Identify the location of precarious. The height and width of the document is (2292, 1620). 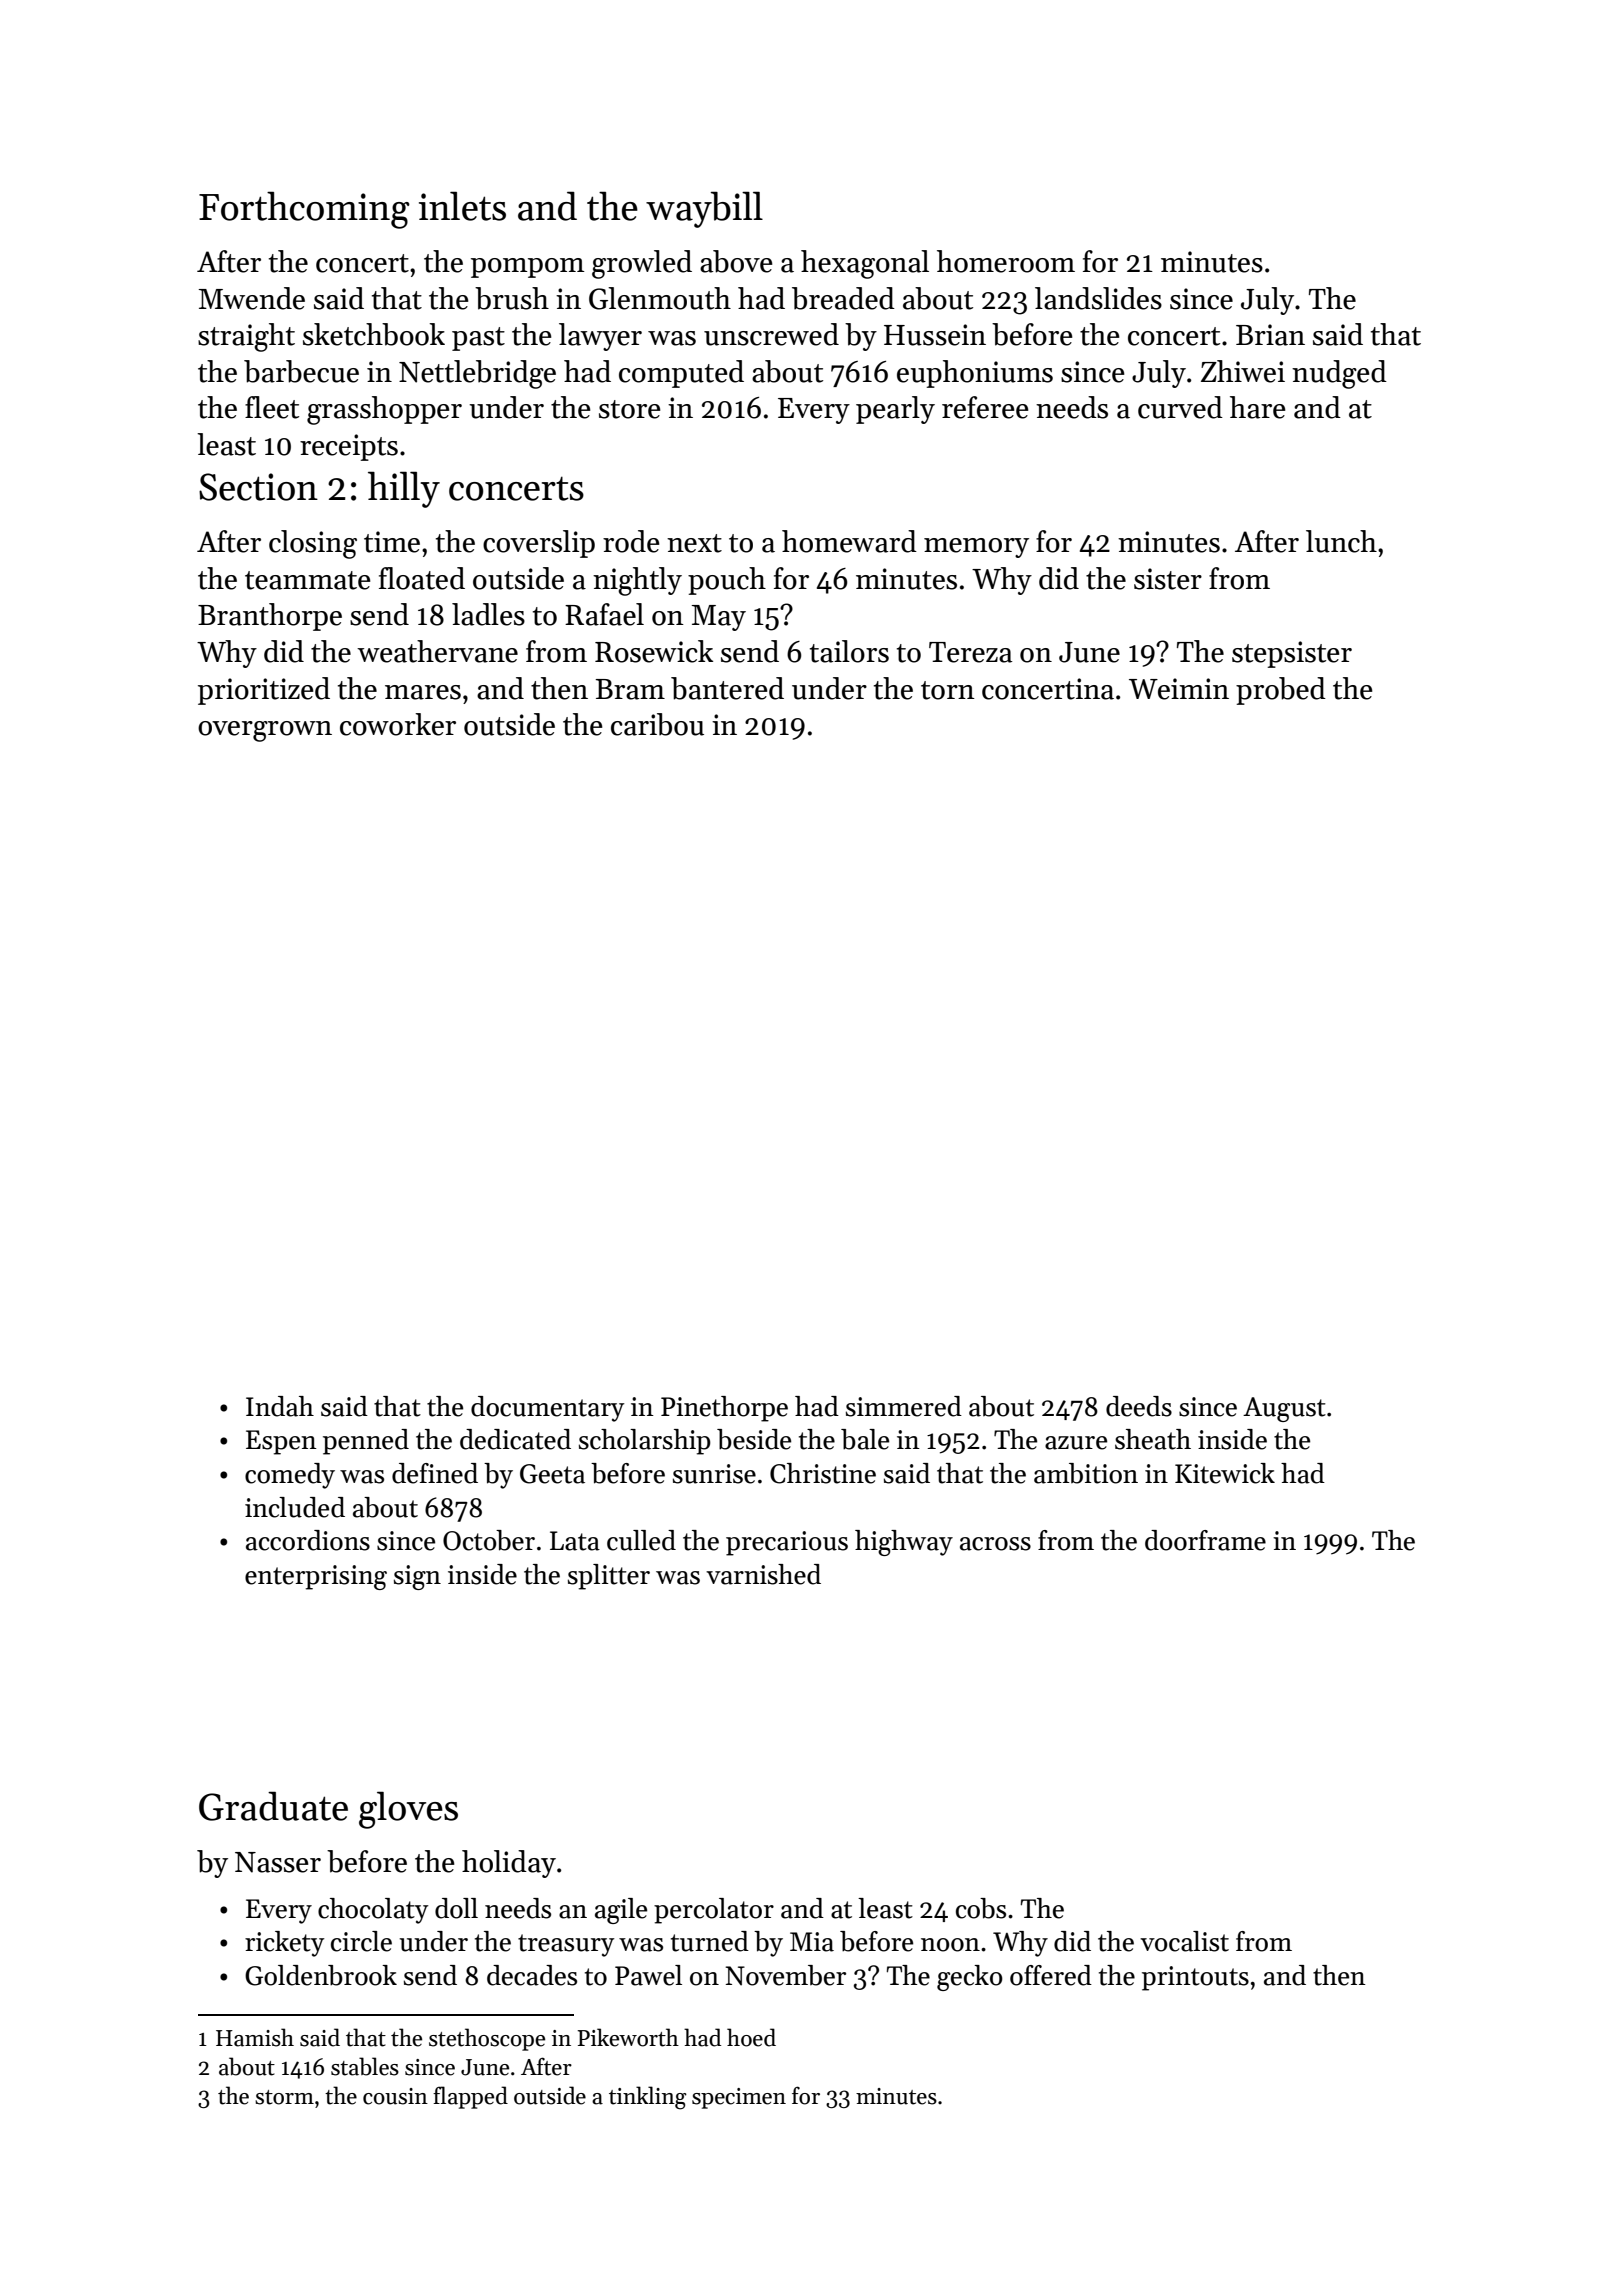
(787, 1543).
